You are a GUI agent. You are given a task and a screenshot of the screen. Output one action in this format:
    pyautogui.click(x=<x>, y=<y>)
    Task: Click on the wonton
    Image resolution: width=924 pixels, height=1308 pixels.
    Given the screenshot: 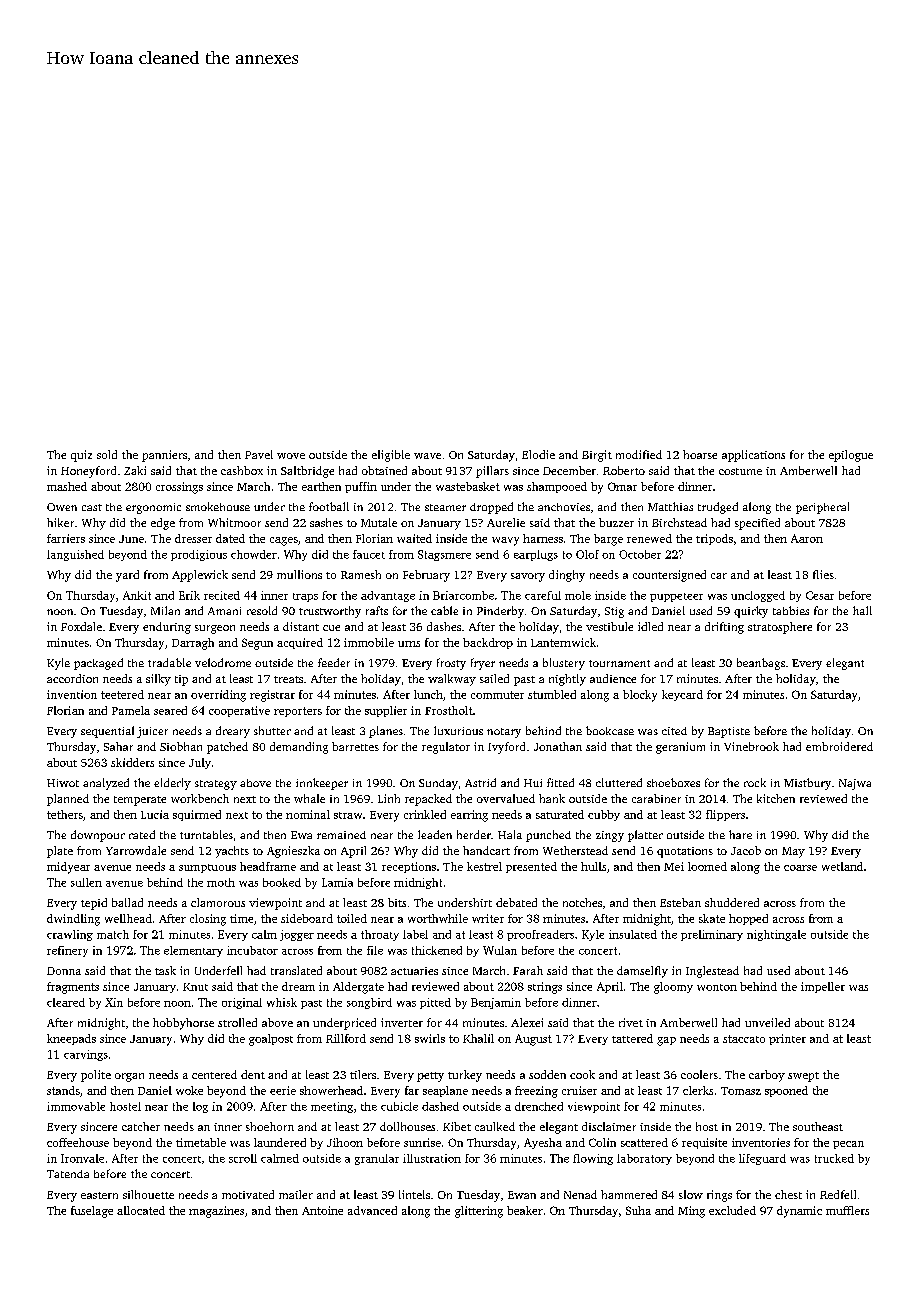 What is the action you would take?
    pyautogui.click(x=717, y=987)
